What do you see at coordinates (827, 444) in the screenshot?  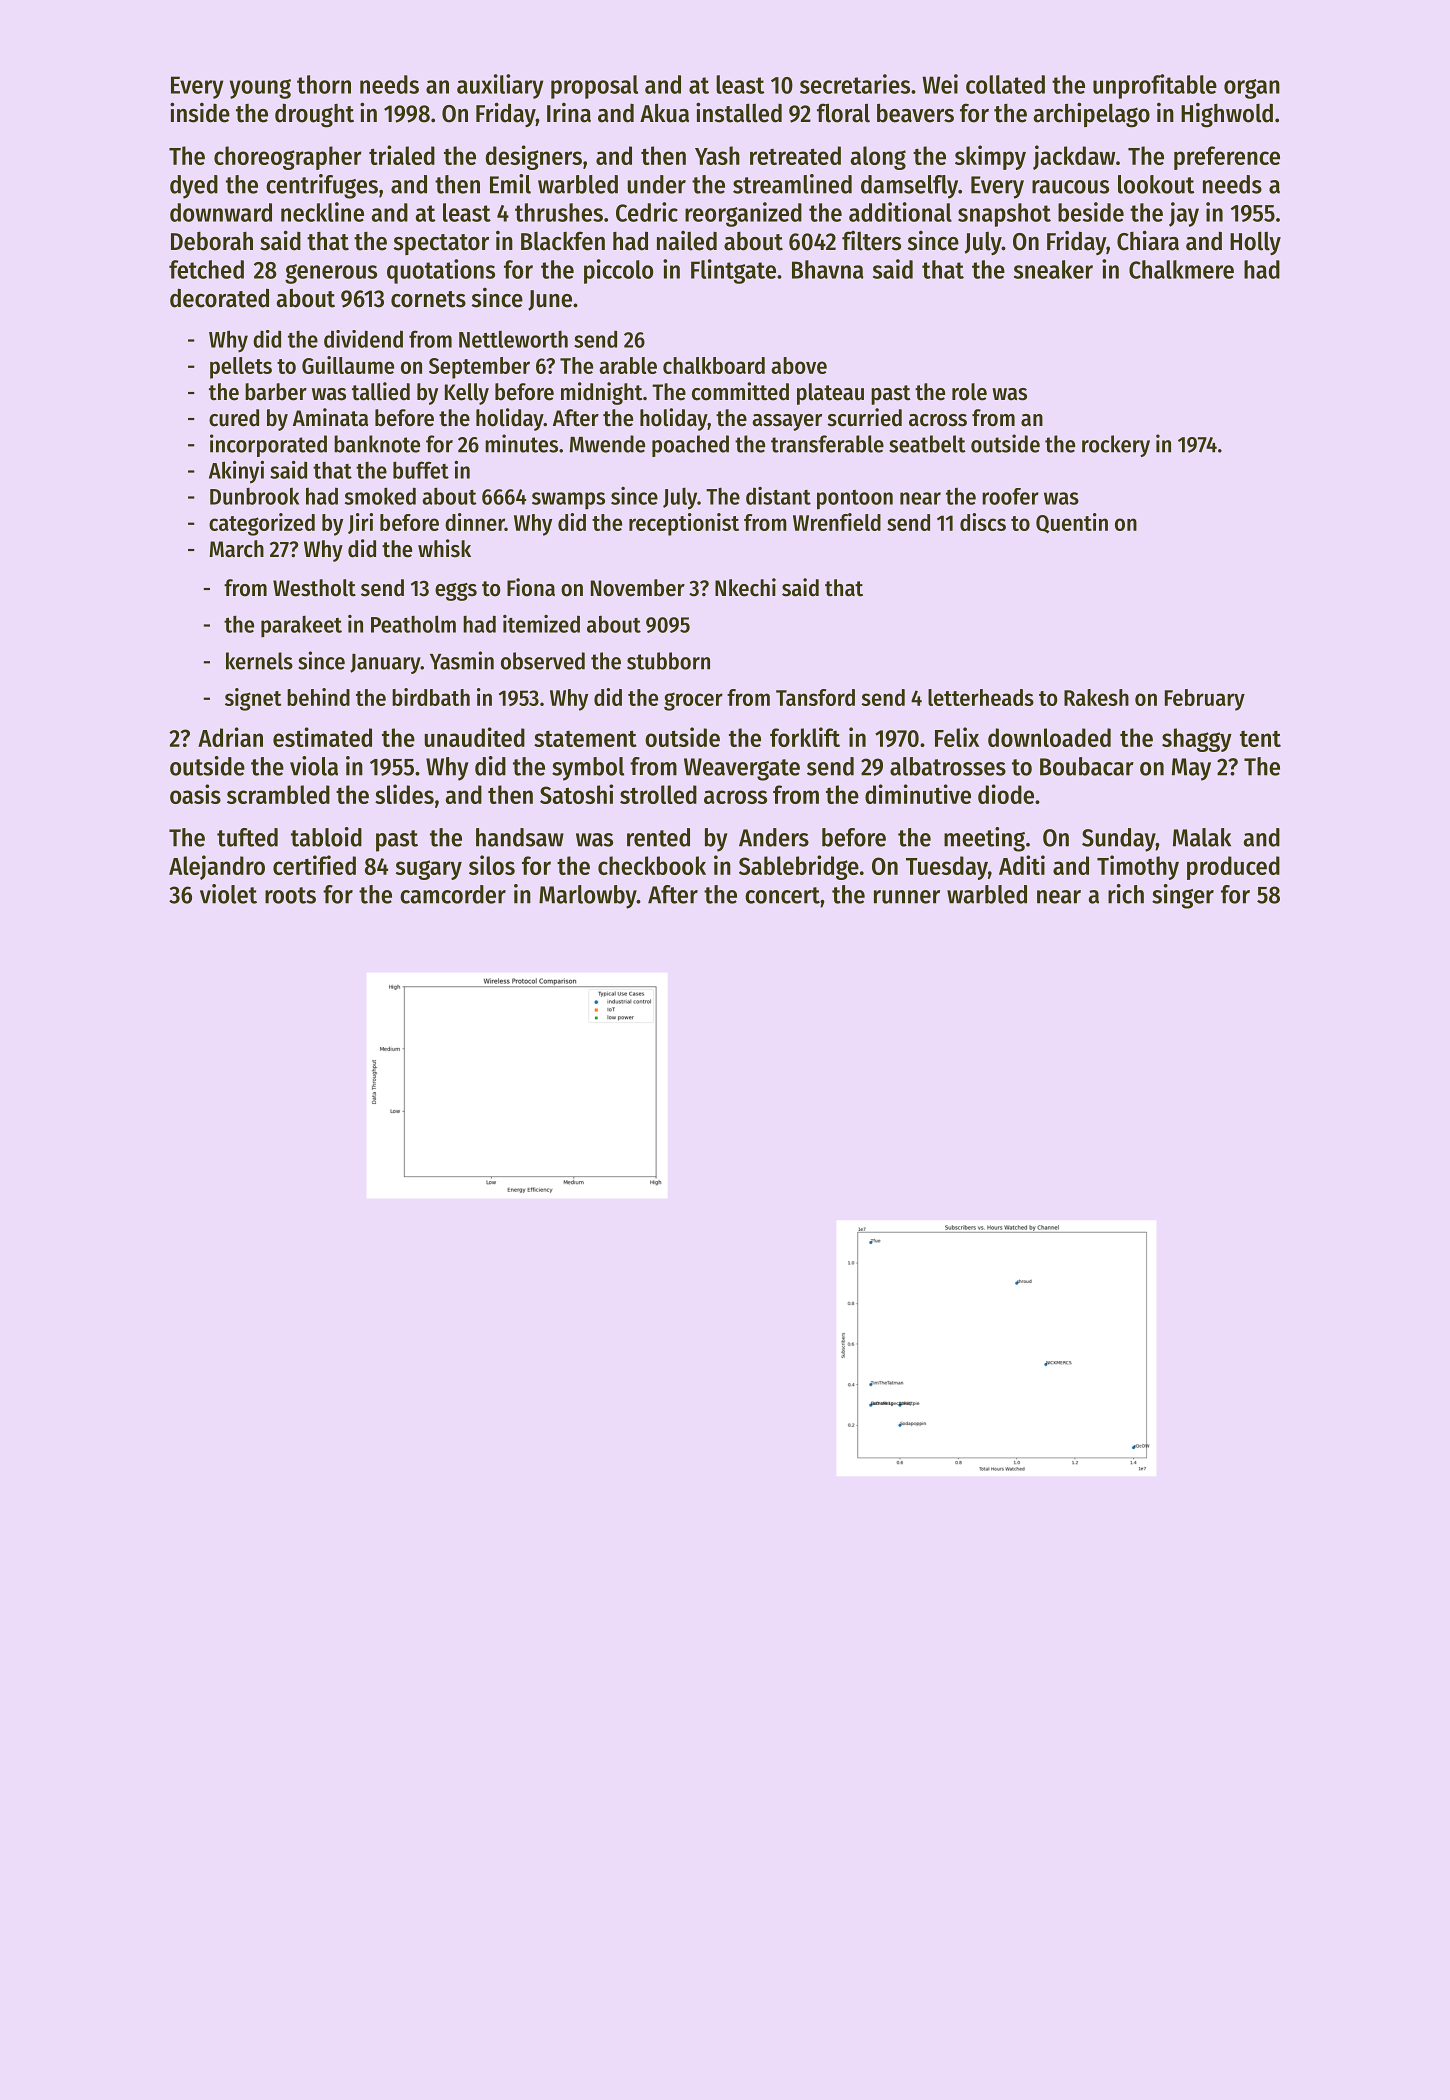 I see `transferable` at bounding box center [827, 444].
